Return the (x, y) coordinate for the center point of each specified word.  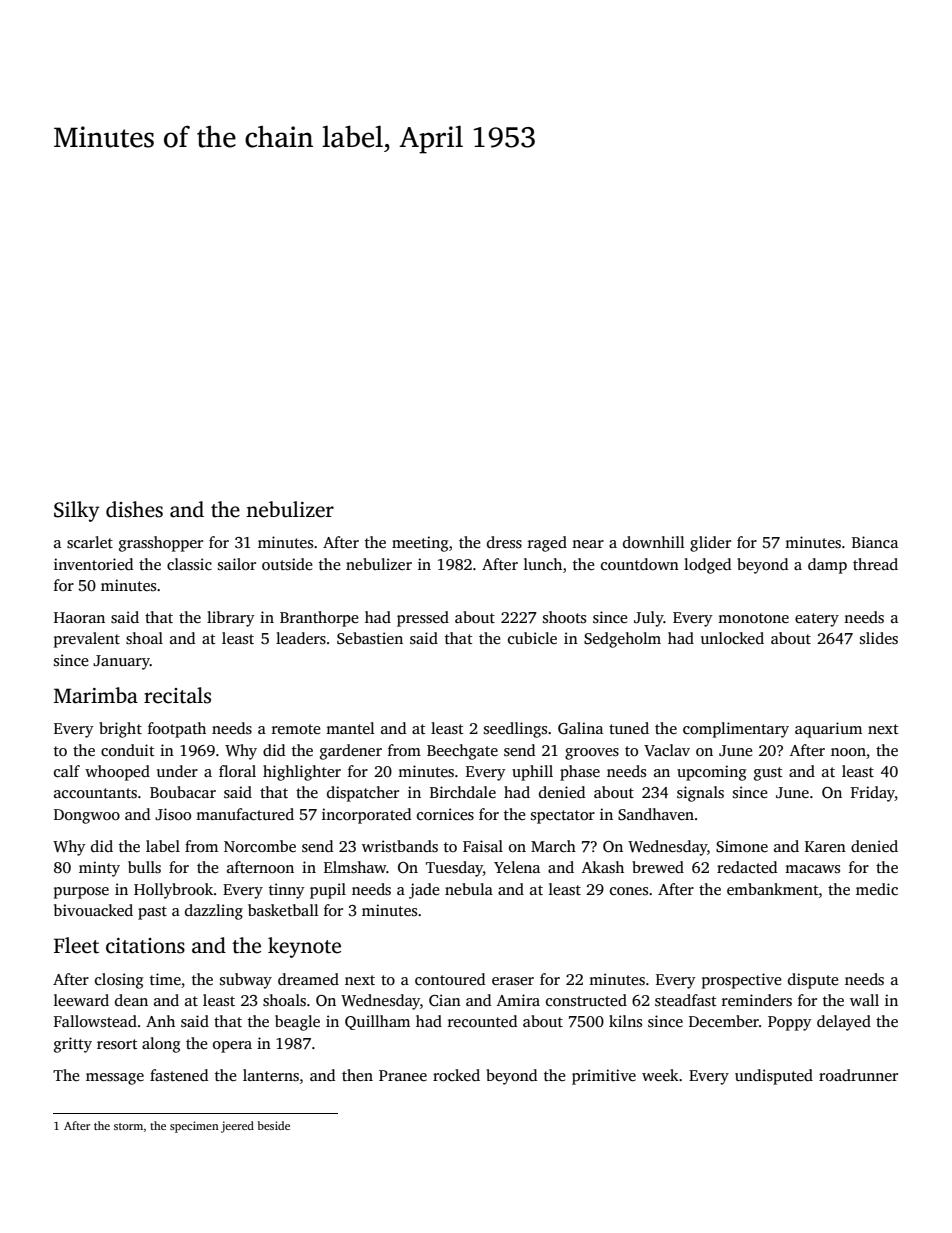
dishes (134, 509)
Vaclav (667, 750)
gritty (73, 1045)
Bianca (875, 542)
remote (296, 729)
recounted (482, 1021)
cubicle (532, 638)
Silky (77, 511)
